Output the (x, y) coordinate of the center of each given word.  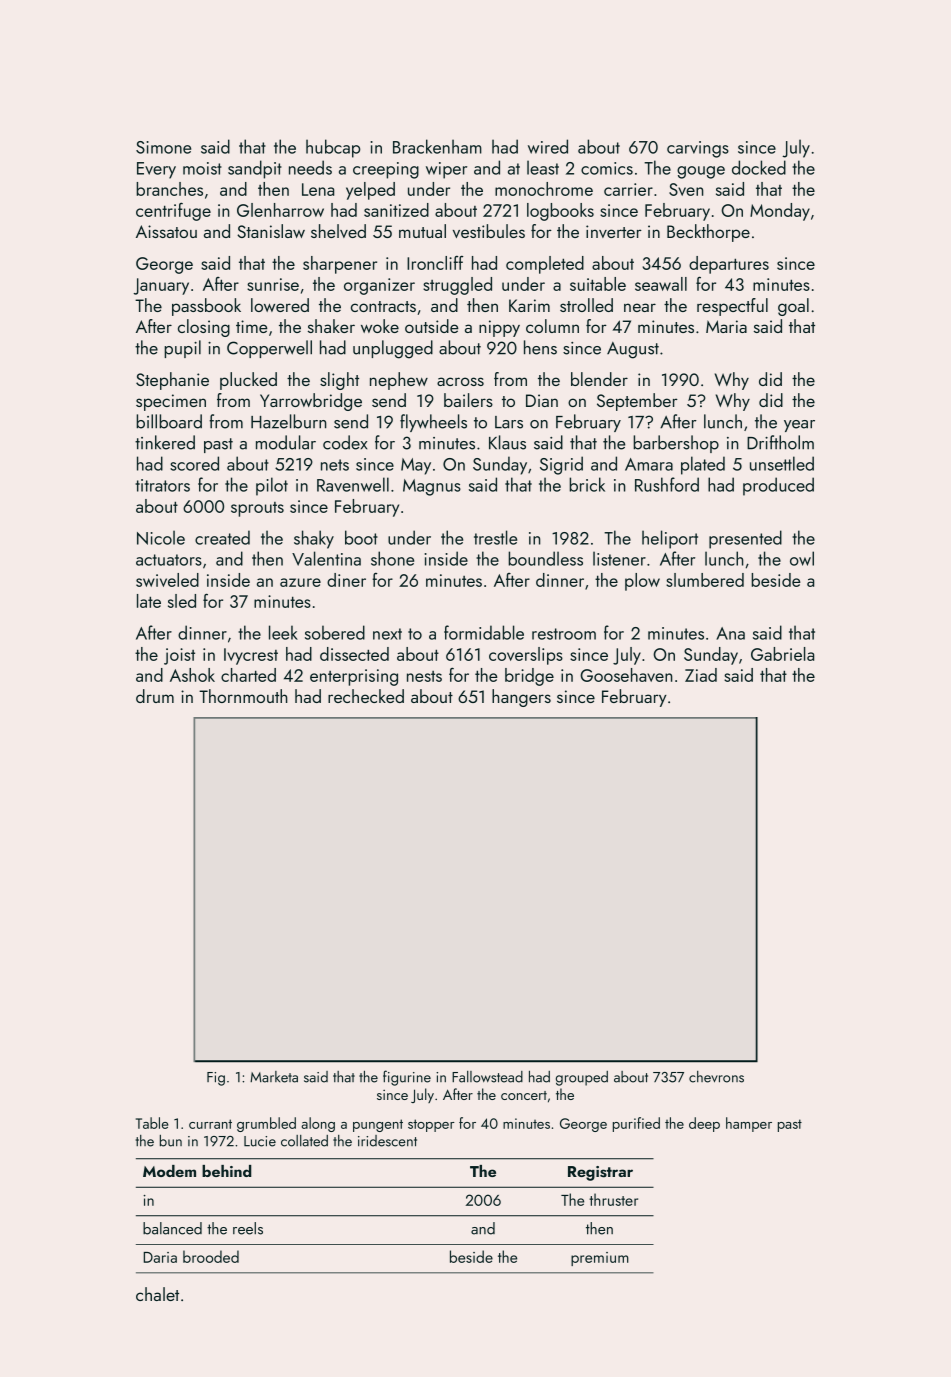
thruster (613, 1199)
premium (600, 1259)
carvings (698, 149)
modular (286, 442)
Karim (529, 305)
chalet (157, 1294)
